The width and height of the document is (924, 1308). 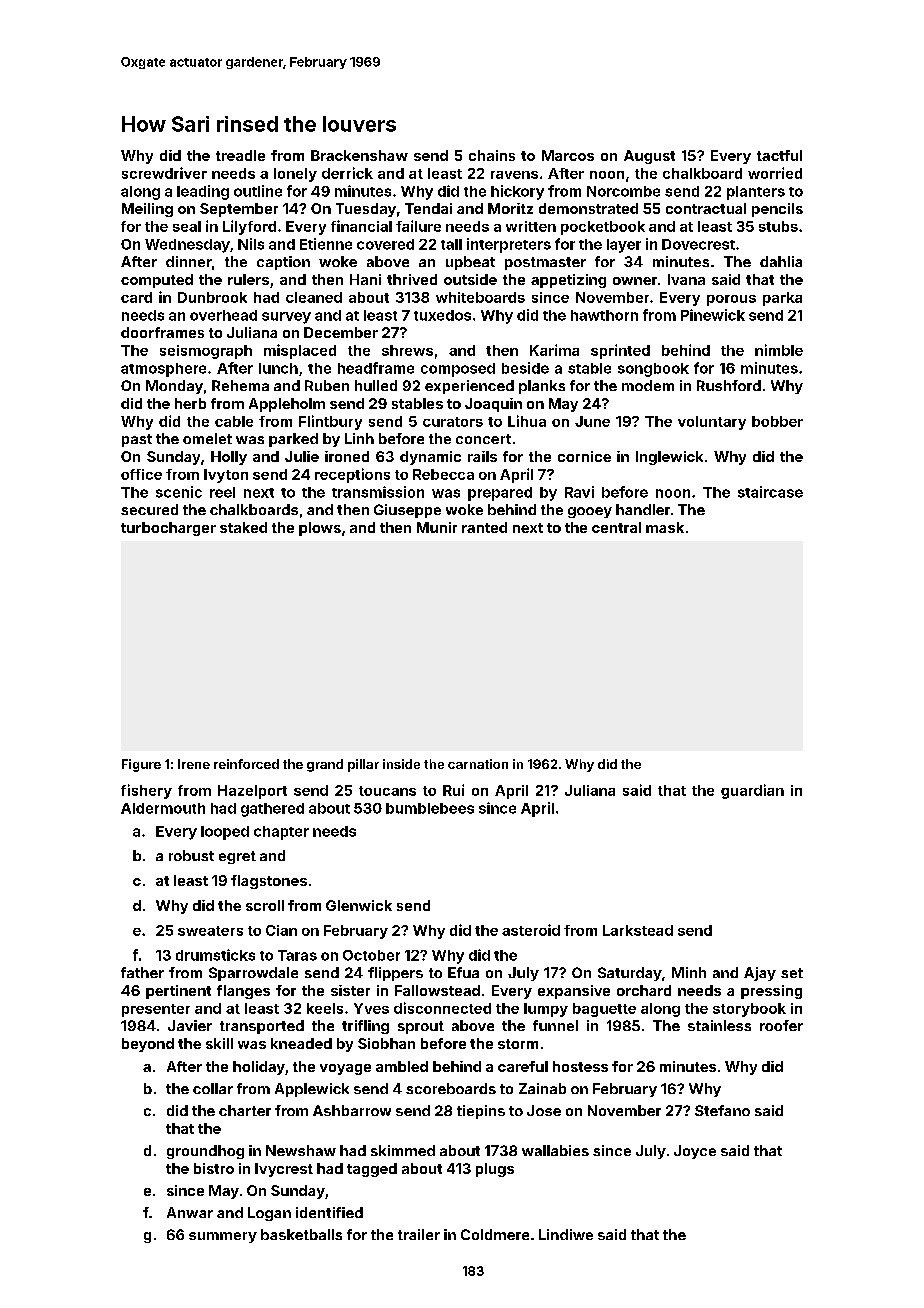 What do you see at coordinates (190, 1212) in the document?
I see `Anwar` at bounding box center [190, 1212].
